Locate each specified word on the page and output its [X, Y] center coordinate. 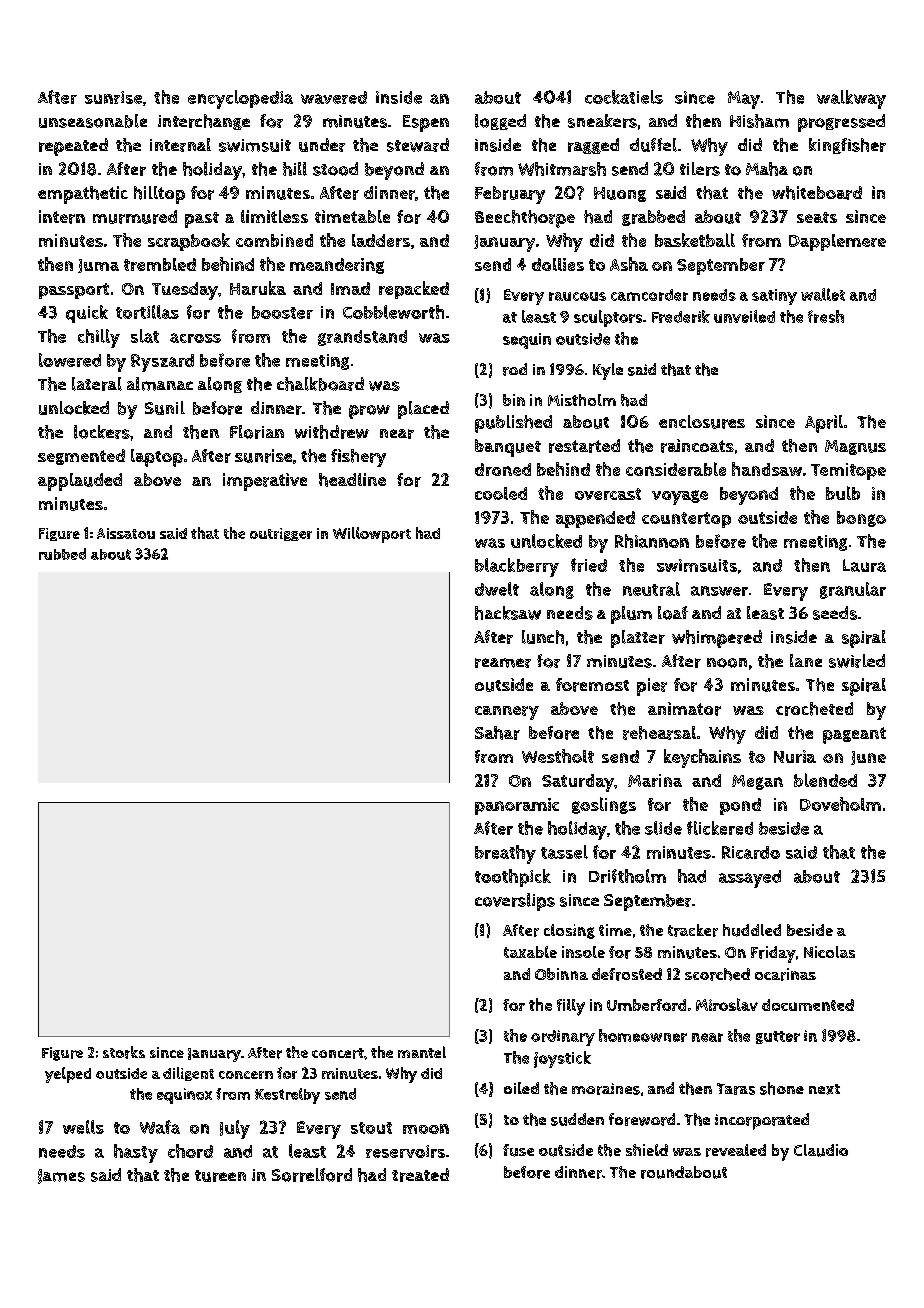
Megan [757, 782]
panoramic [517, 806]
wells [83, 1127]
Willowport [372, 535]
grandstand [362, 338]
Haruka [258, 288]
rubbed [62, 554]
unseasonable [93, 121]
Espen [426, 123]
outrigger [281, 534]
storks [124, 1052]
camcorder [649, 295]
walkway [851, 99]
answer [719, 591]
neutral [651, 589]
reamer [503, 663]
